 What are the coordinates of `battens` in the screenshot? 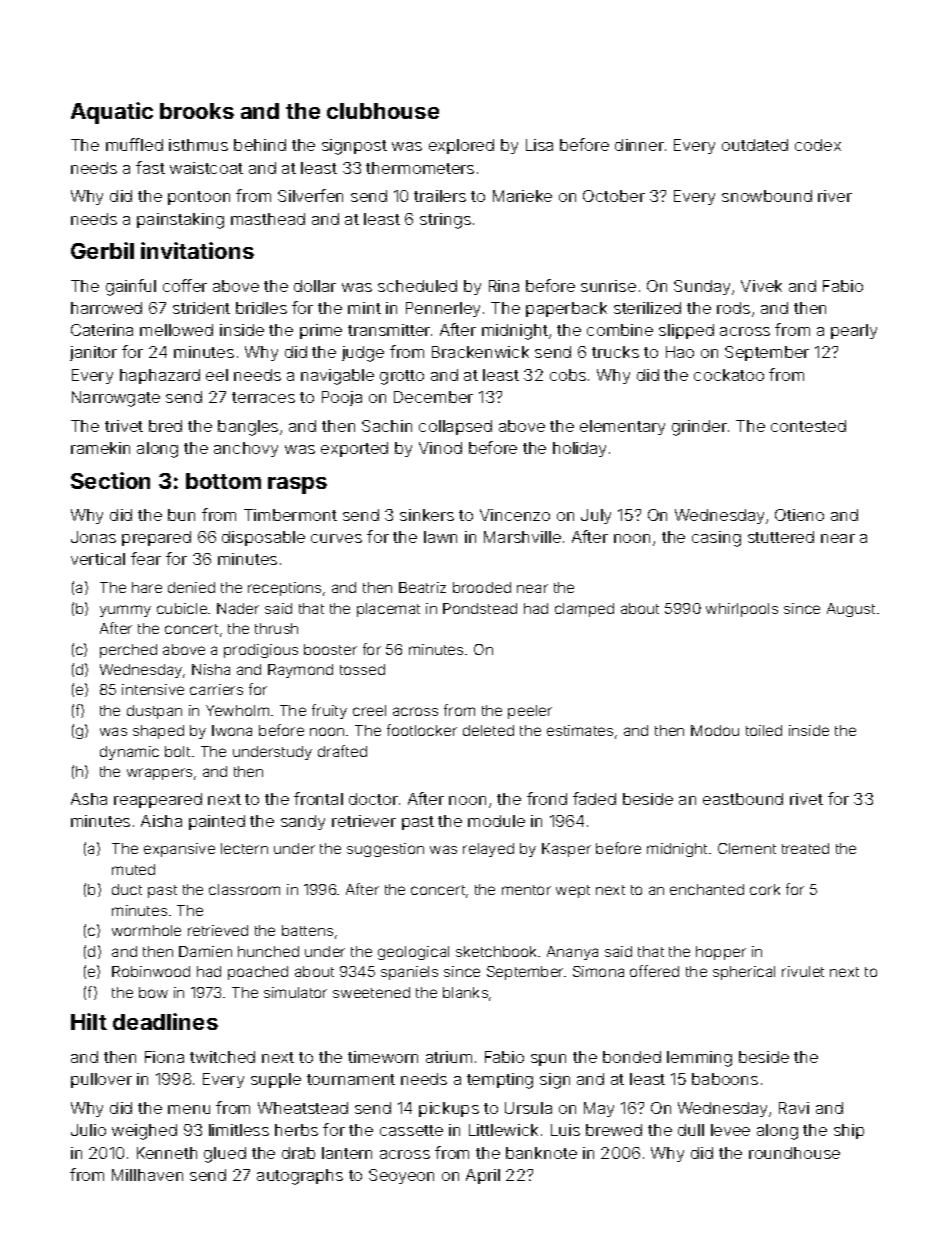 It's located at (307, 930).
